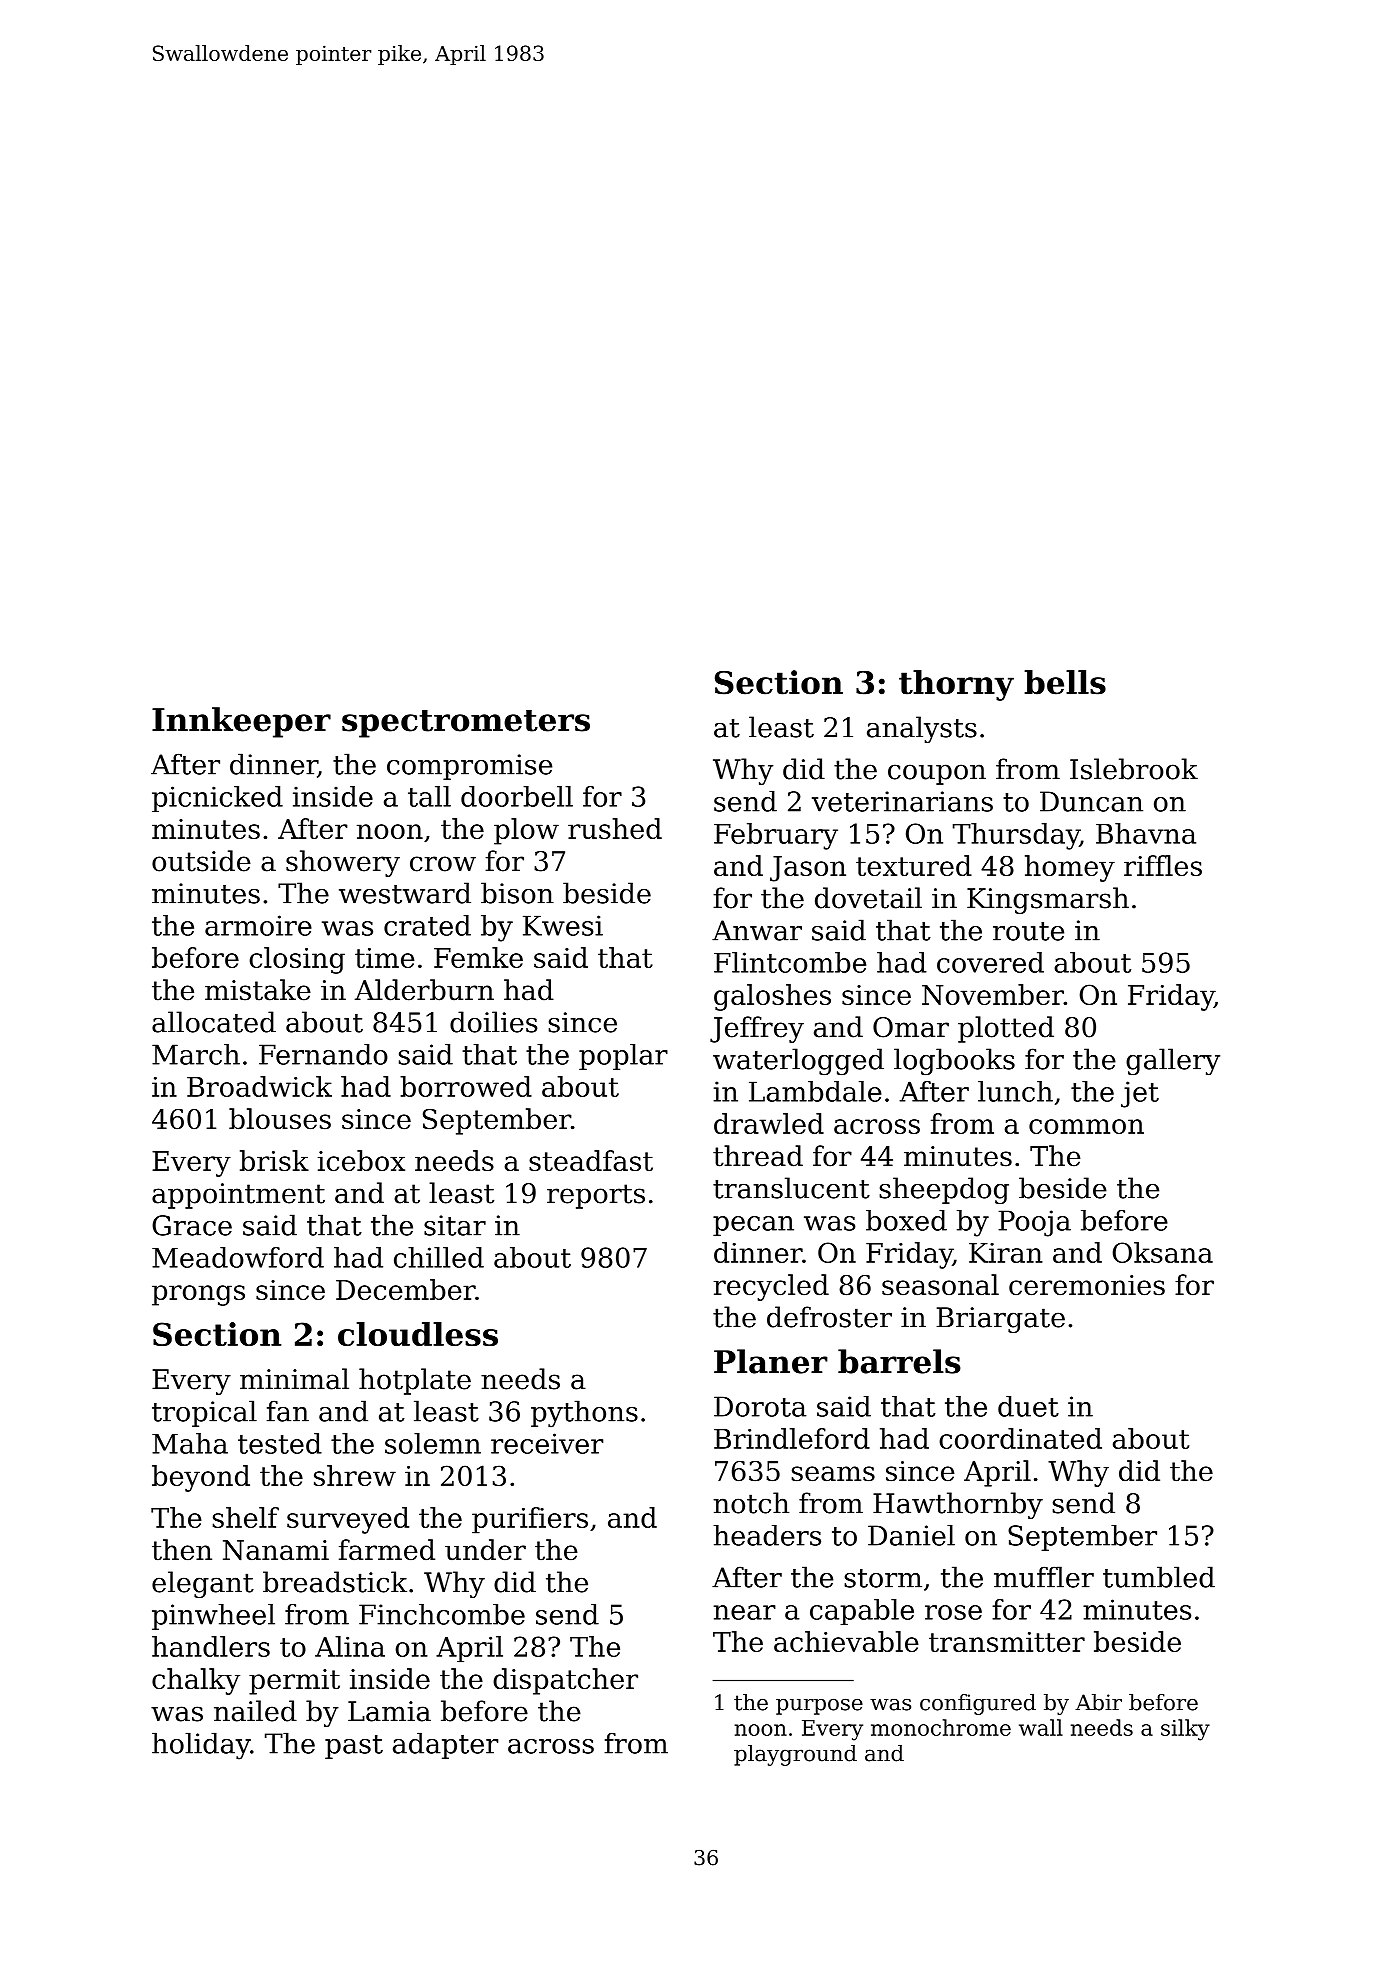 The height and width of the screenshot is (1969, 1386). I want to click on Kwesi, so click(563, 925).
